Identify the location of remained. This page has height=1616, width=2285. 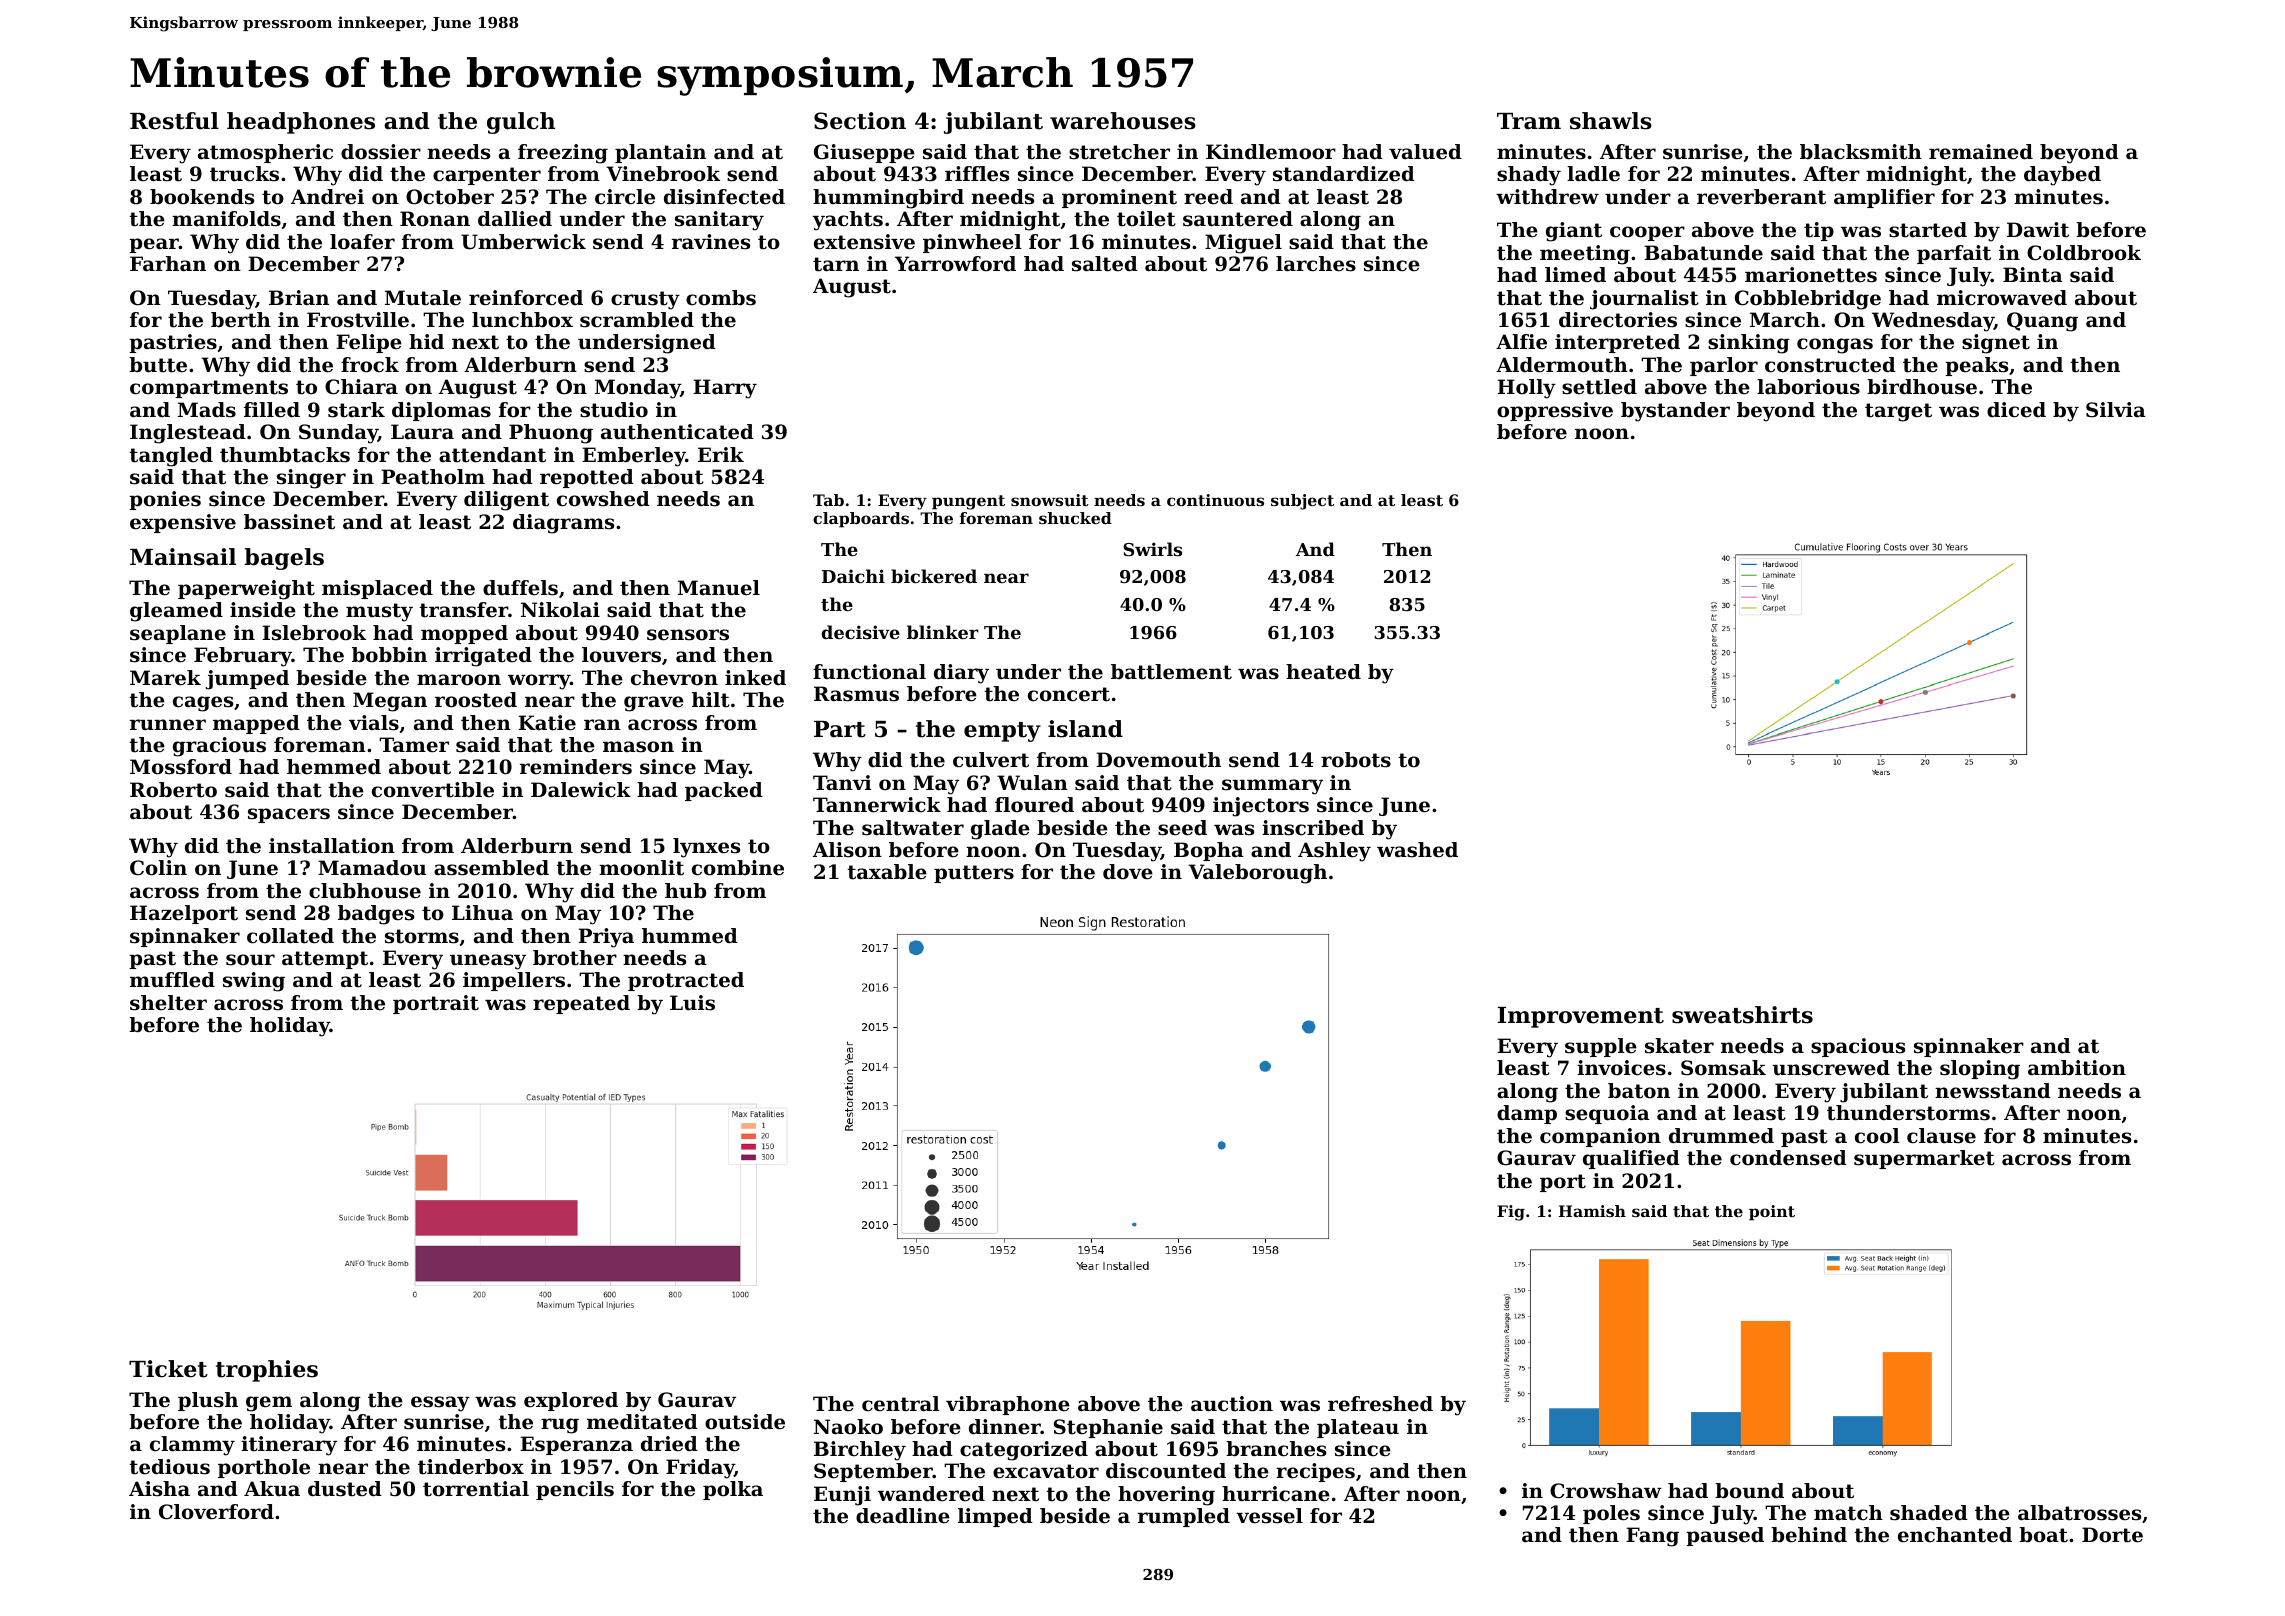
(1981, 152).
